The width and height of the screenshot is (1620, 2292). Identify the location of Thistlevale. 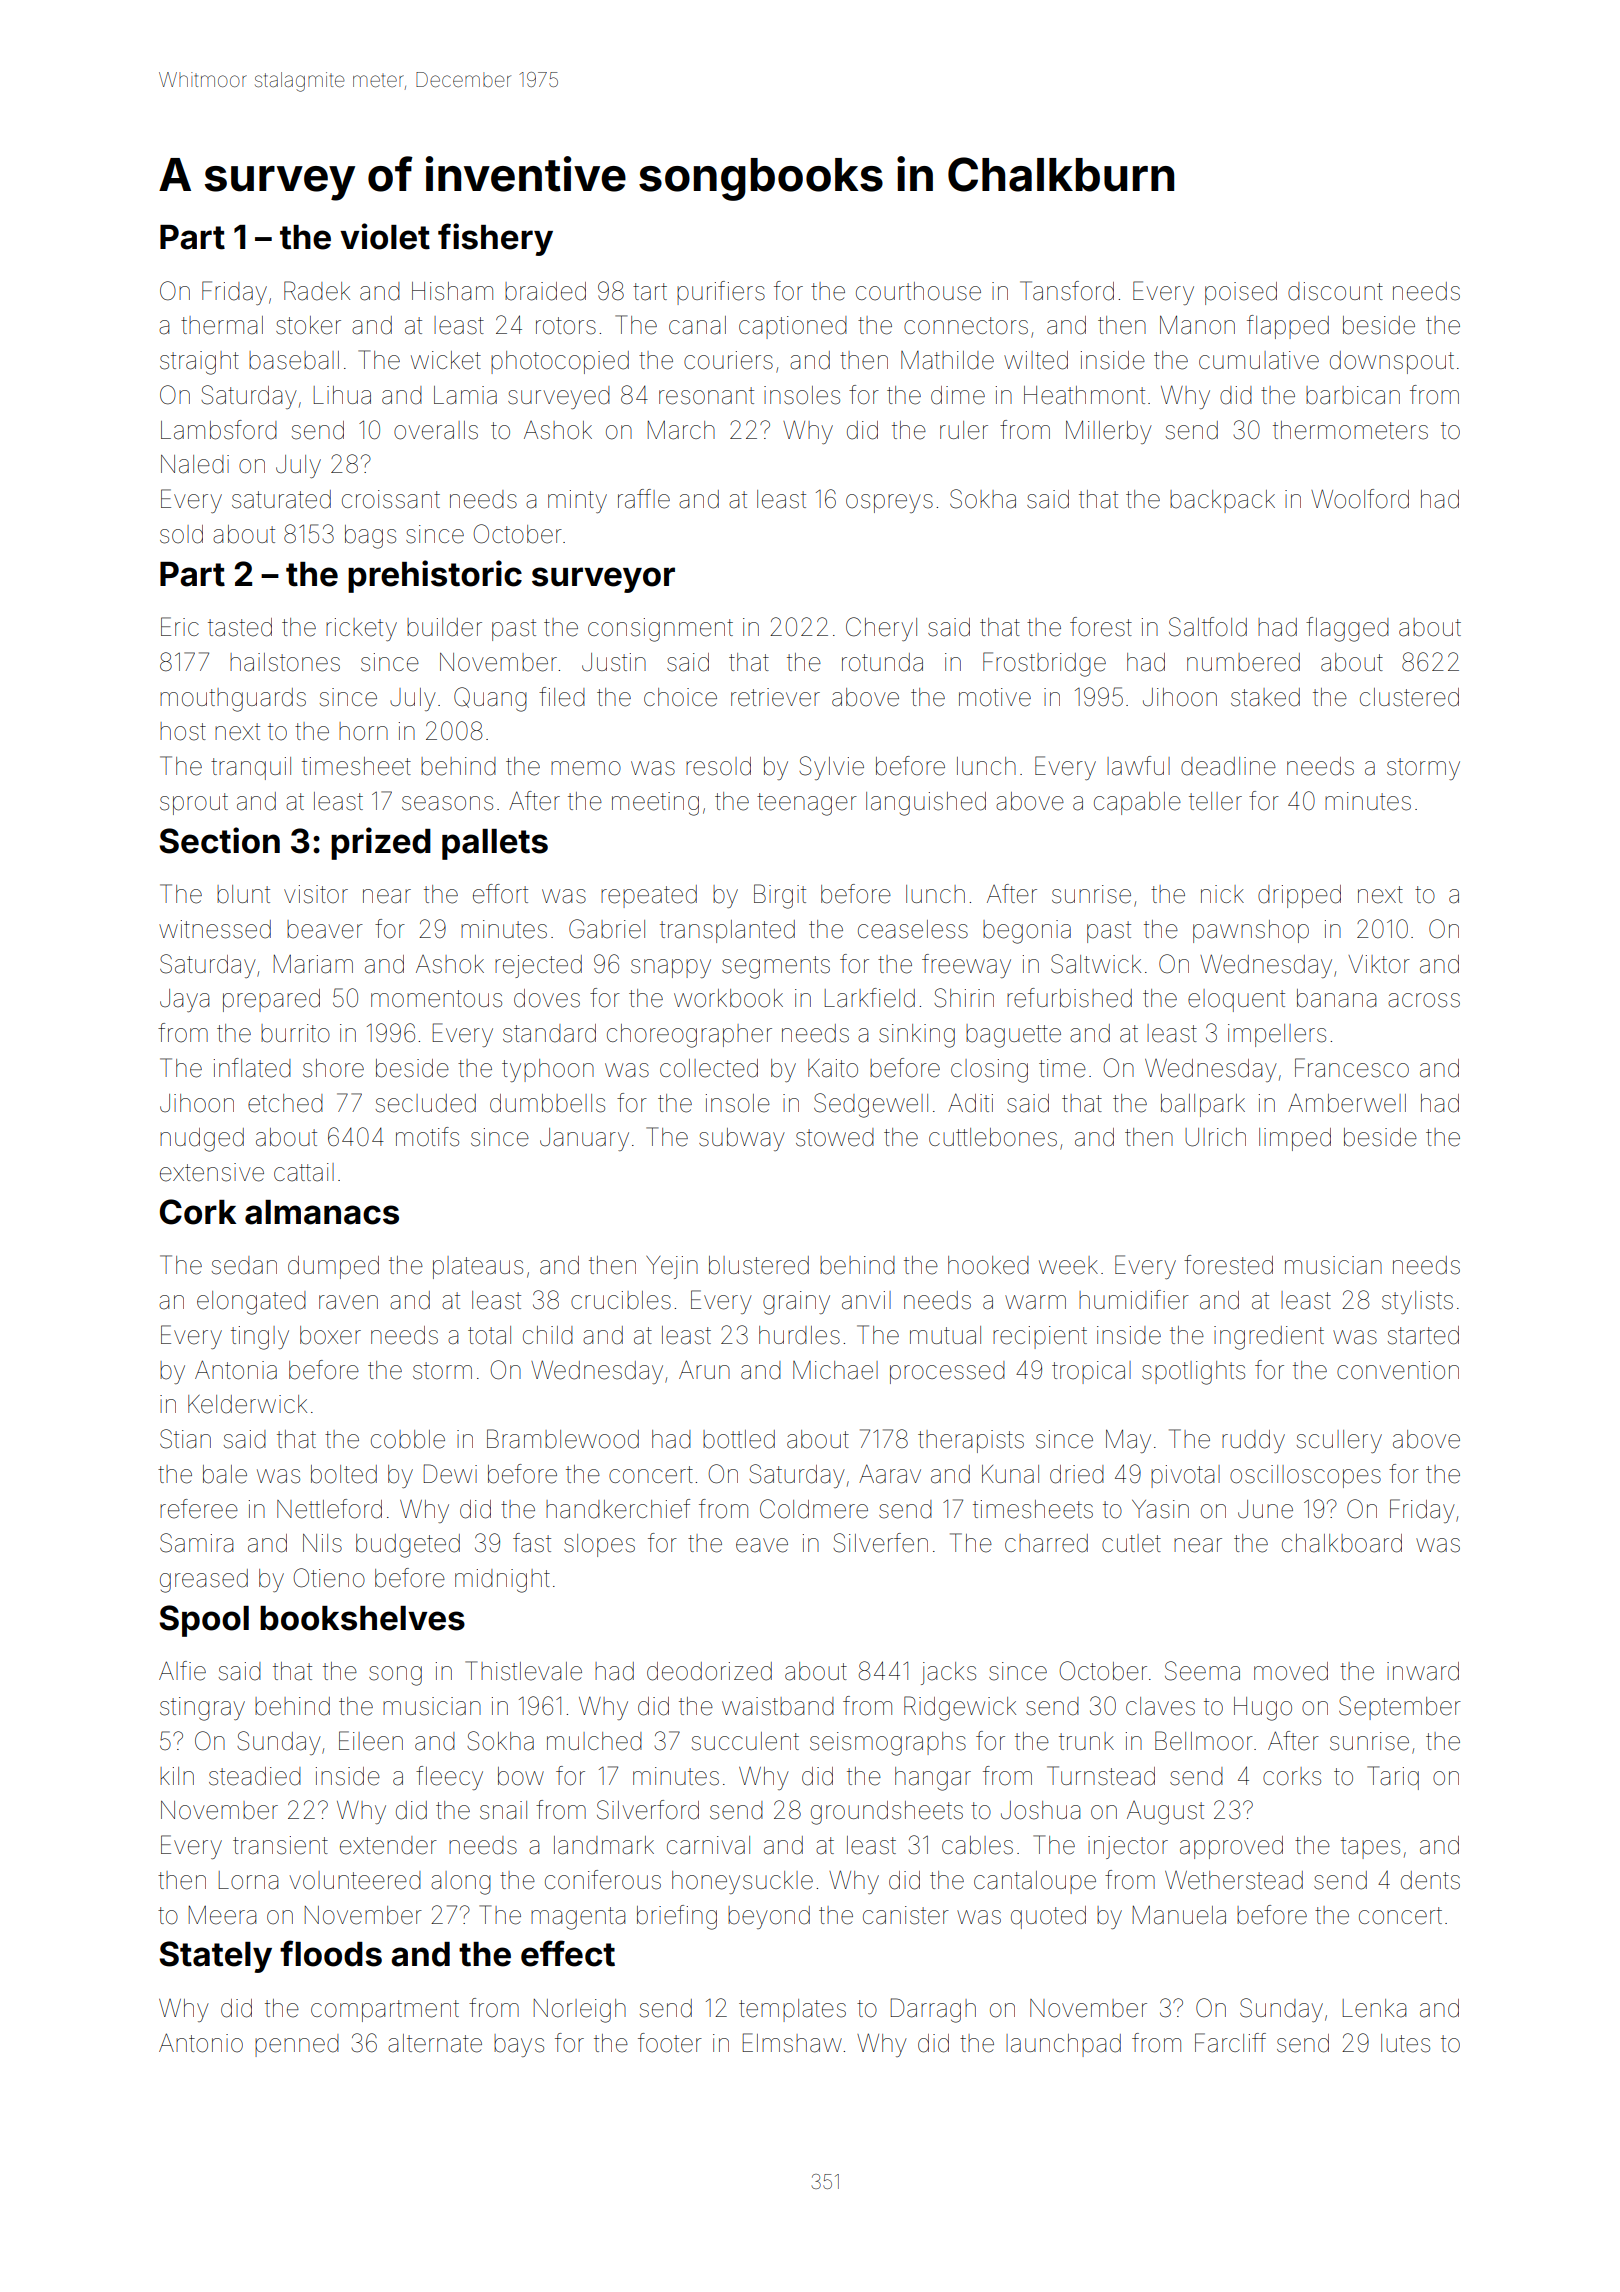
(523, 1671).
